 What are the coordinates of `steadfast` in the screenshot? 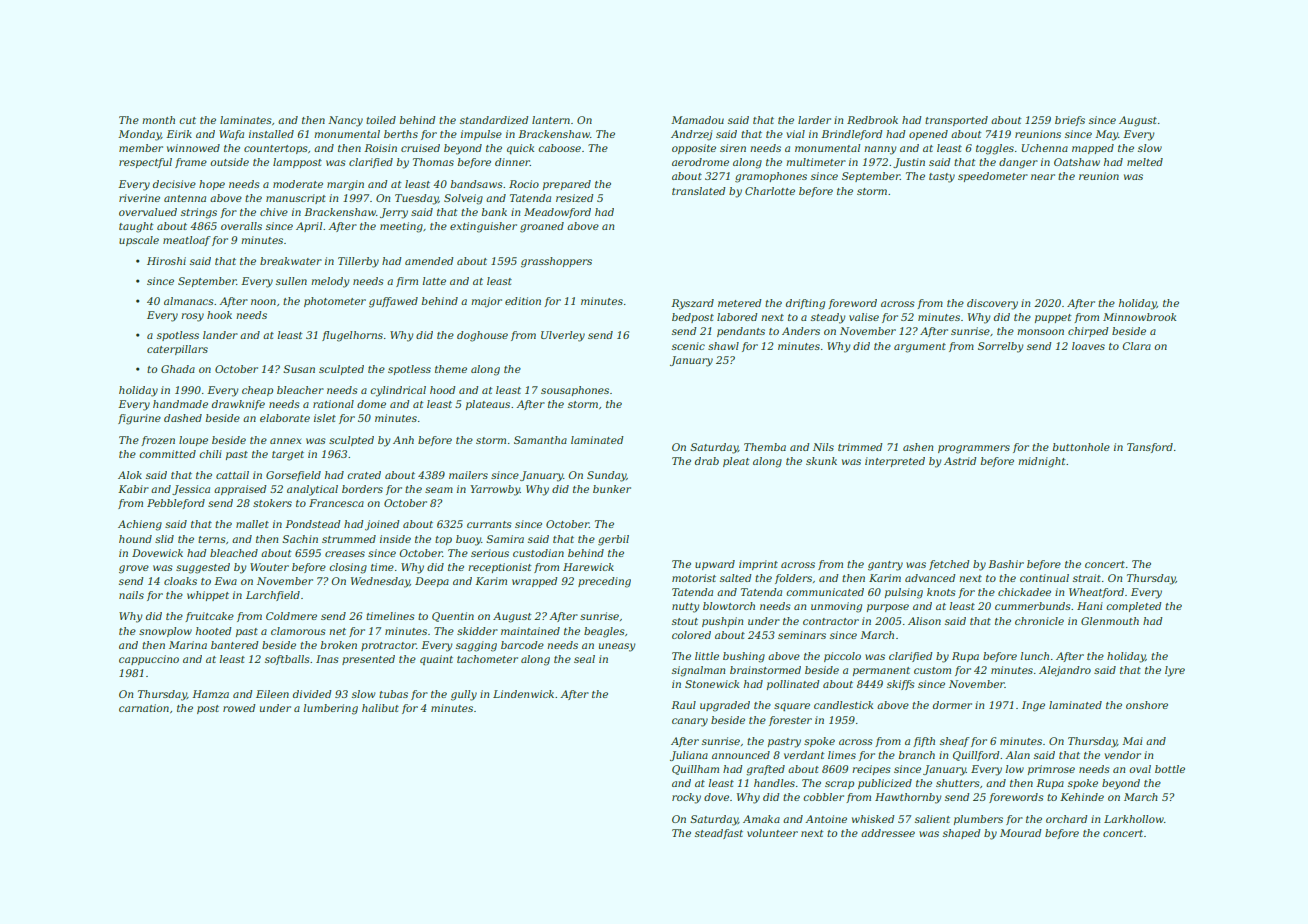 It's located at (719, 834).
